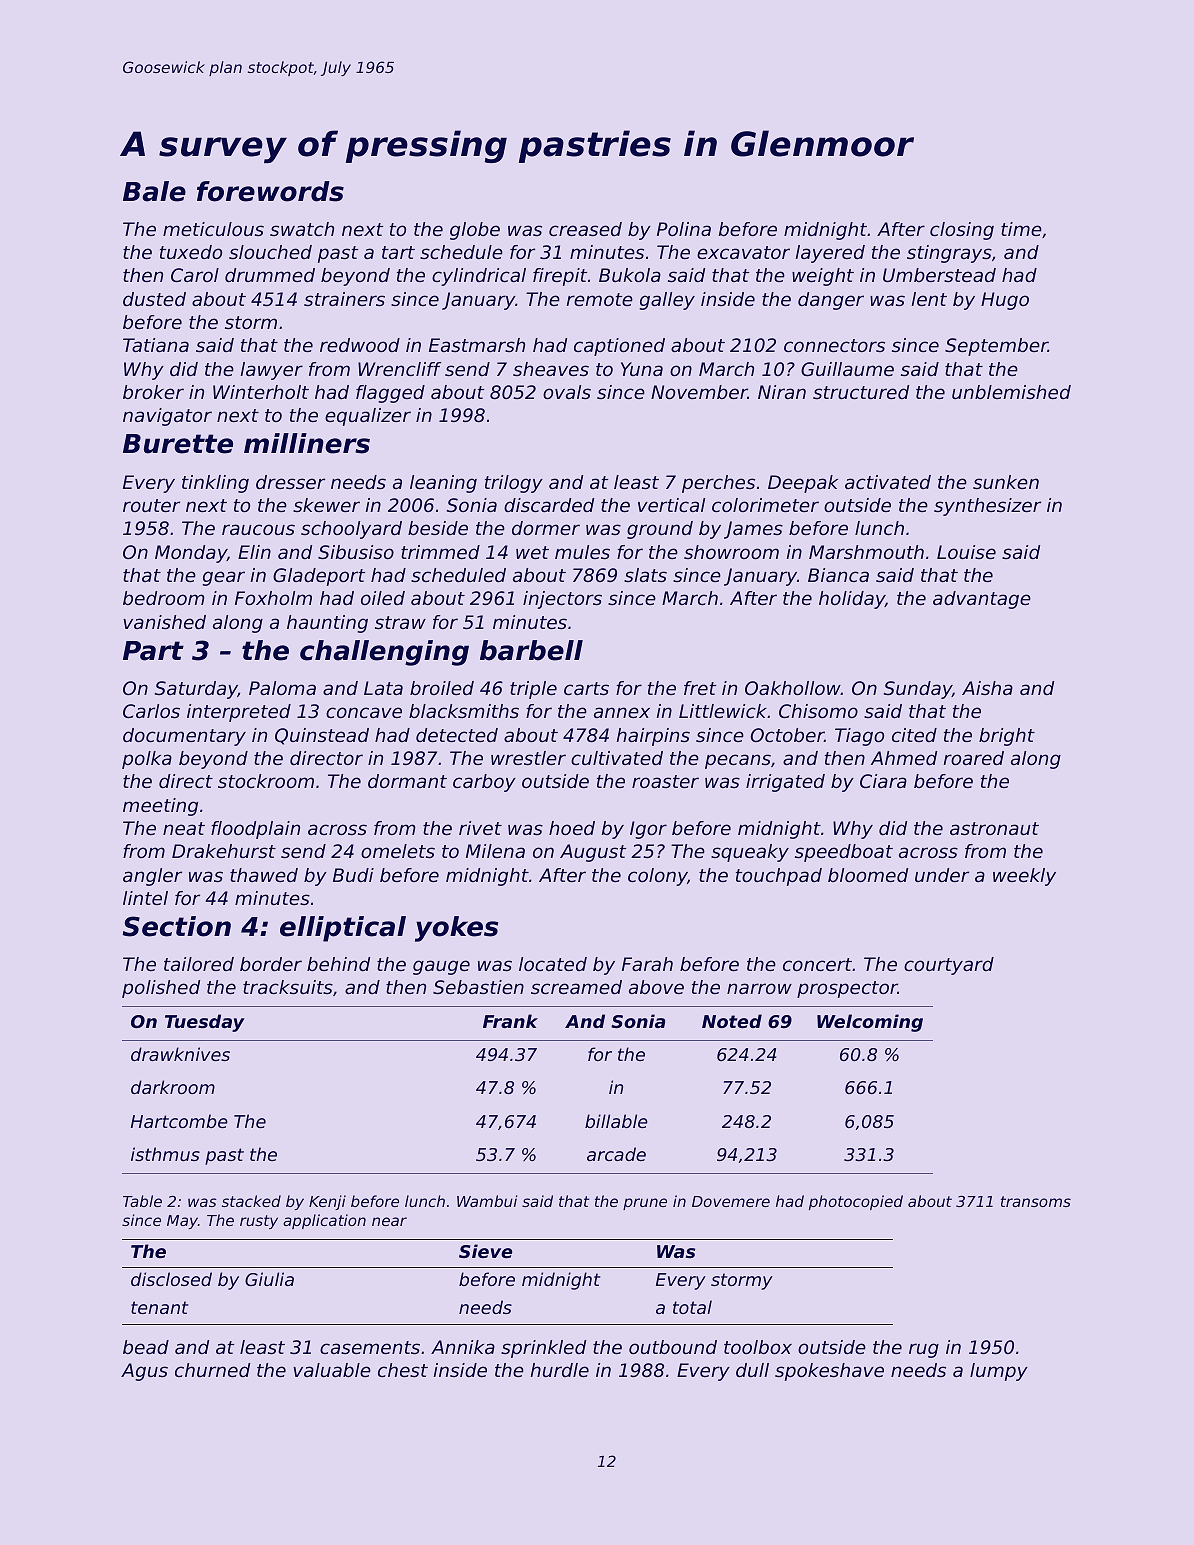  I want to click on hurdle, so click(559, 1370).
